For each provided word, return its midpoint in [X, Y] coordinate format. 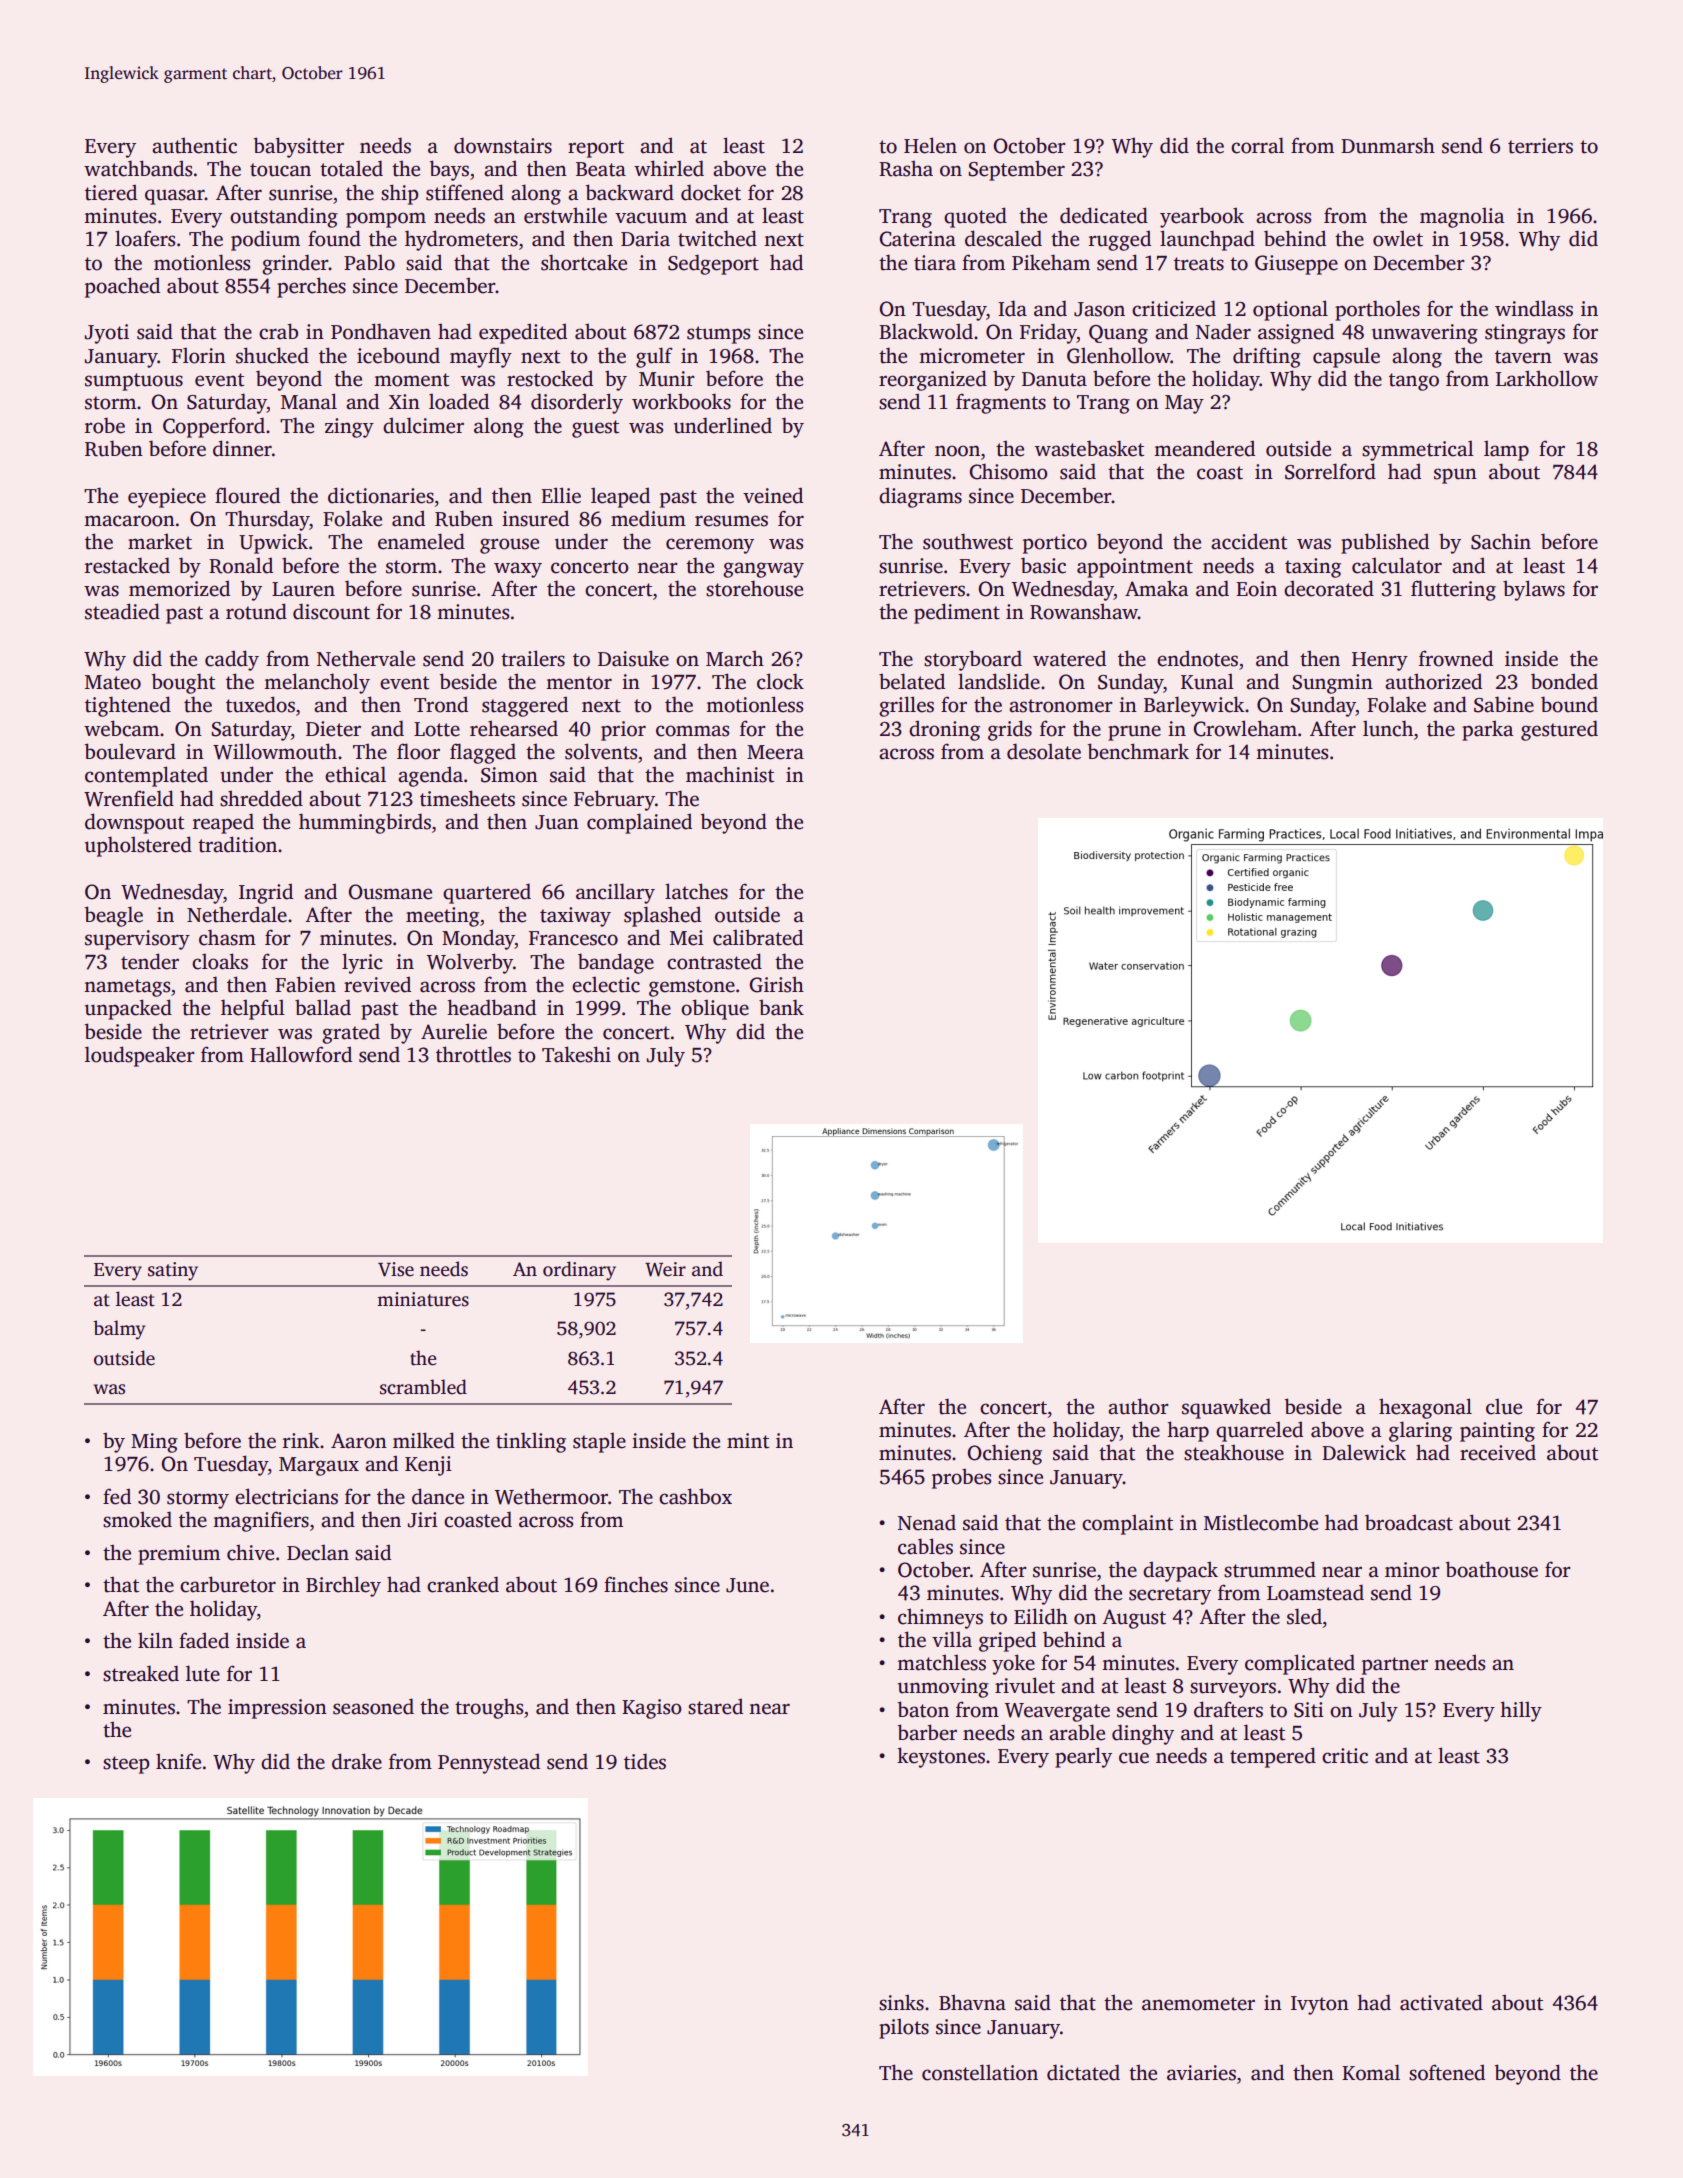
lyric [362, 963]
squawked [1226, 1408]
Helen [930, 145]
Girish [777, 984]
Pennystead [489, 1763]
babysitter [299, 147]
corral [1257, 145]
